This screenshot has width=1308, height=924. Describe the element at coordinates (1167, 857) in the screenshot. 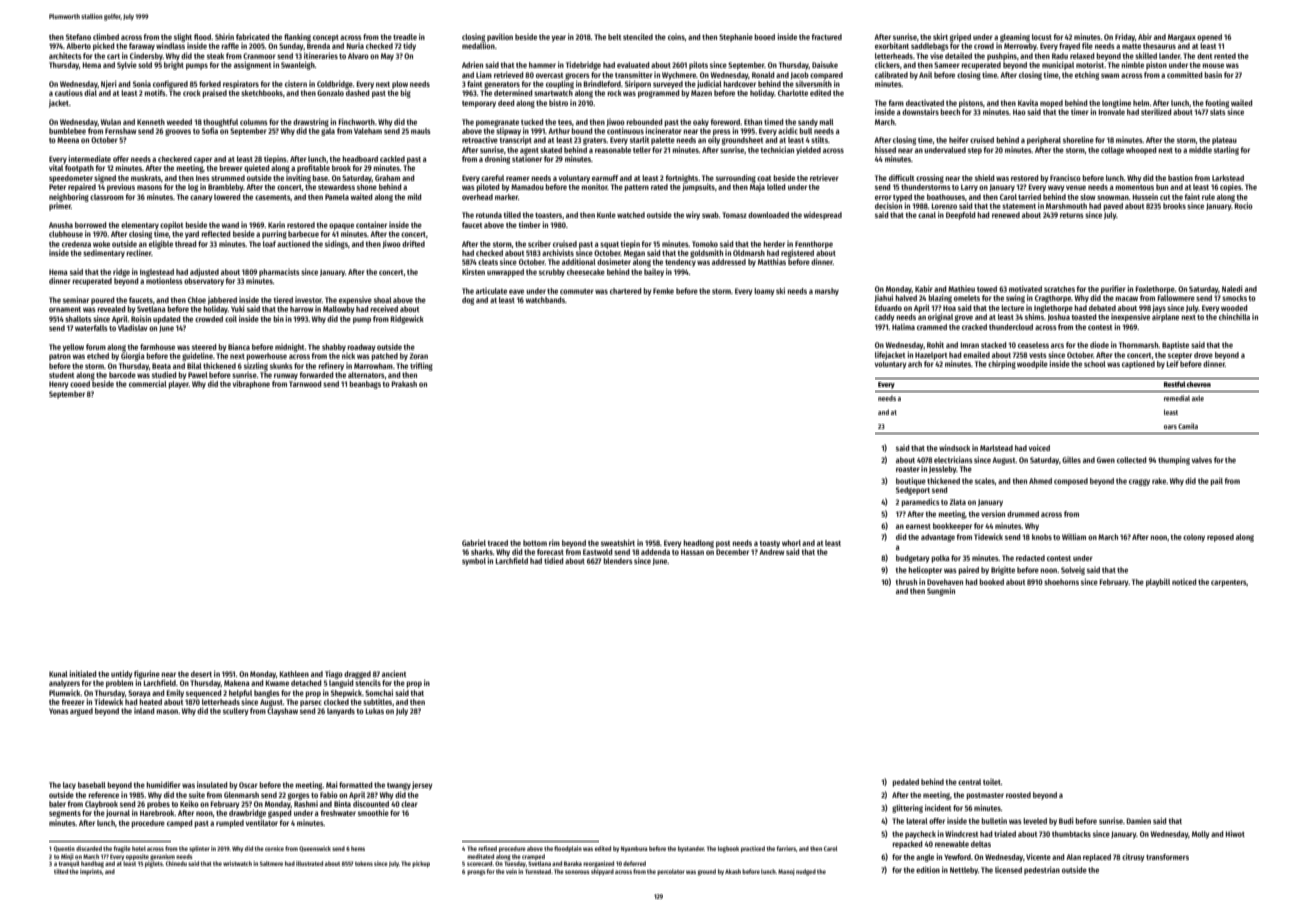

I see `transformers` at that location.
